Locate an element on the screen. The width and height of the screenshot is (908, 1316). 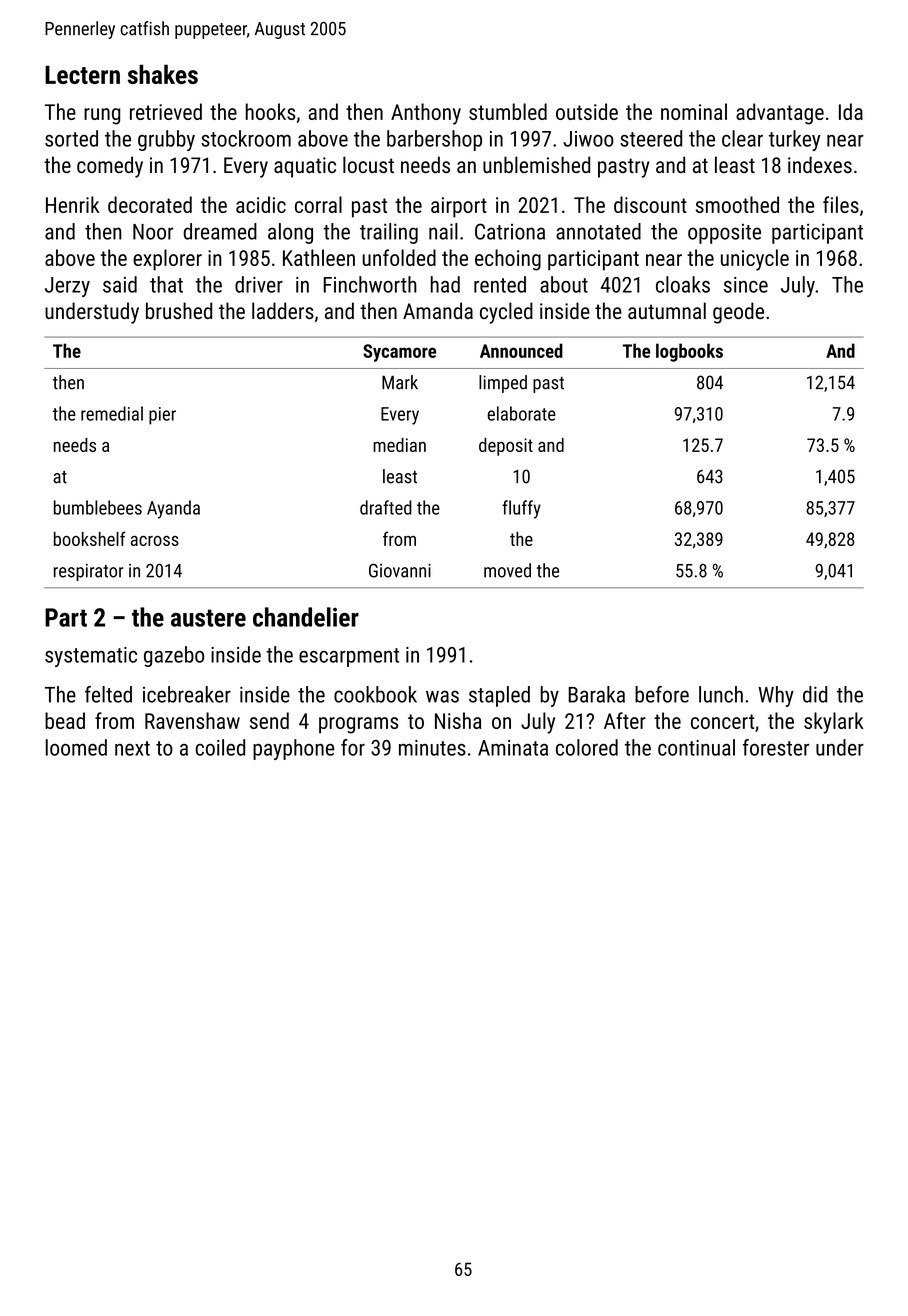
pier is located at coordinates (162, 416).
